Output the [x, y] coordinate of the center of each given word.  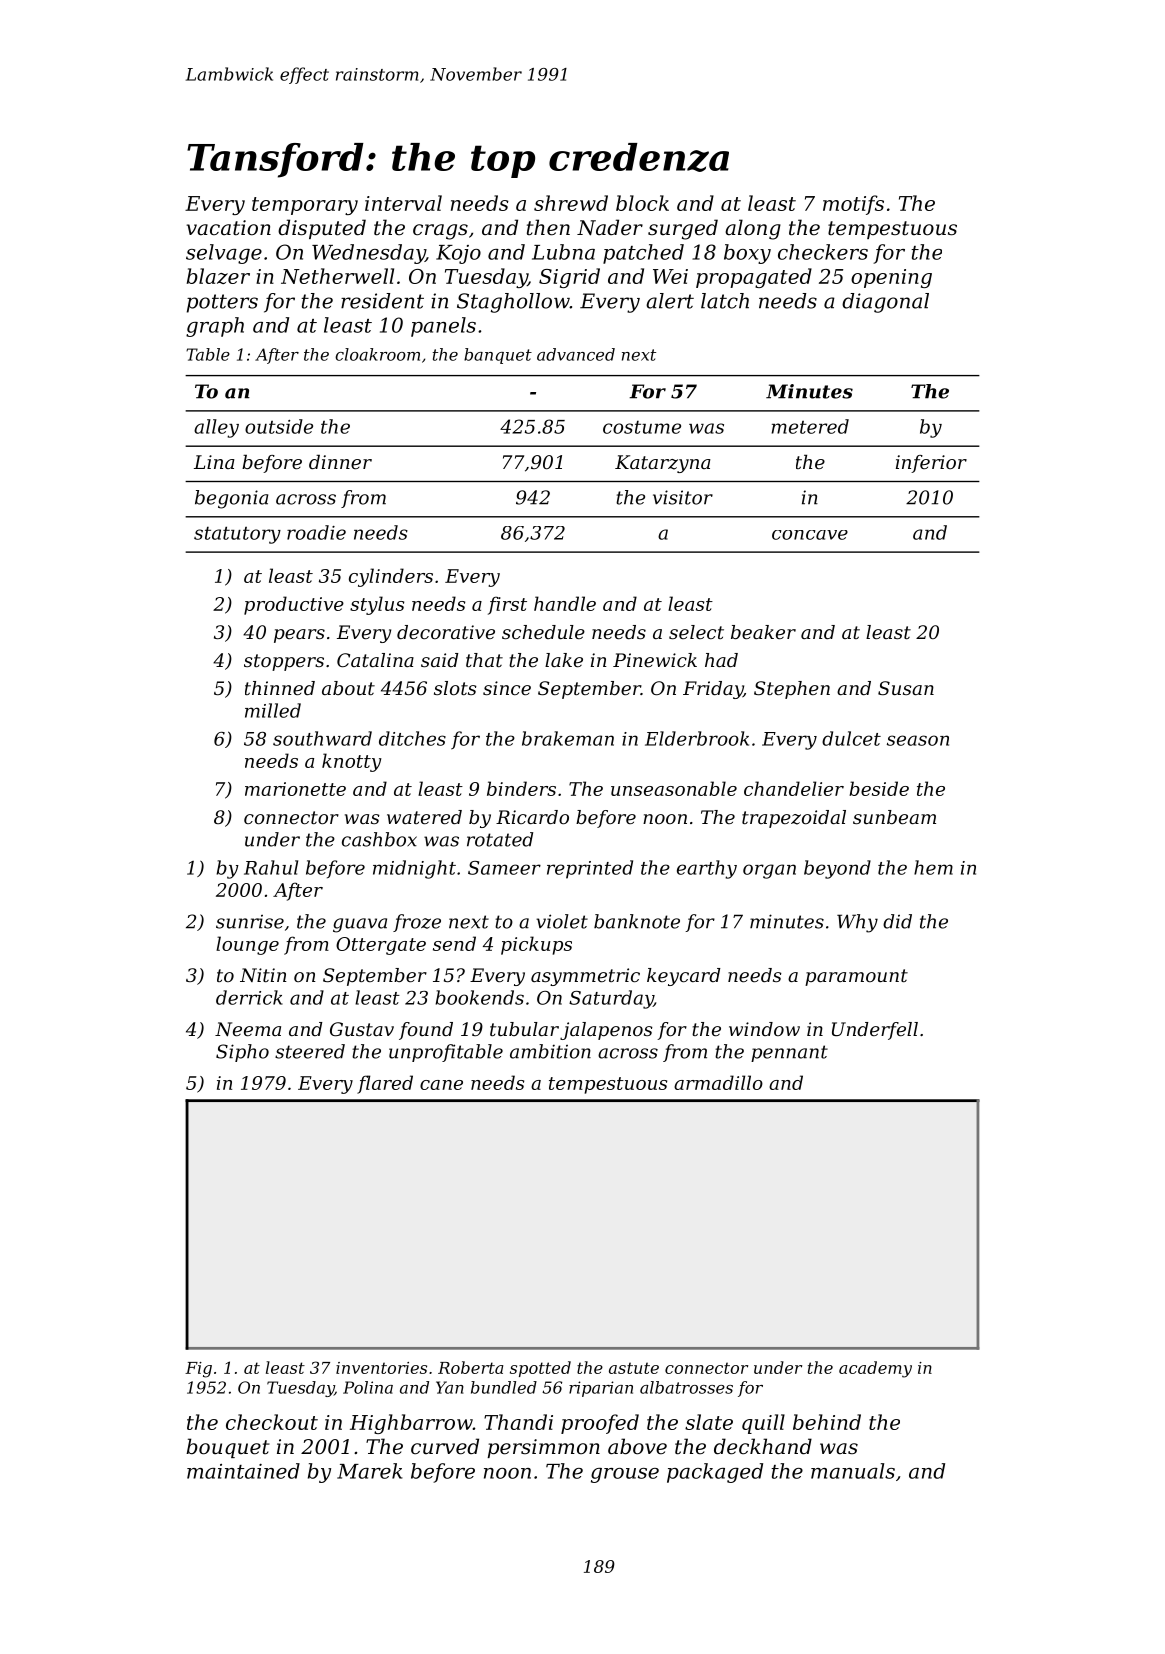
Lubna [563, 252]
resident [382, 301]
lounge [247, 945]
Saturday [611, 999]
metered [810, 426]
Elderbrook [697, 738]
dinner [340, 462]
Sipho [242, 1053]
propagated [754, 278]
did [897, 921]
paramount [856, 977]
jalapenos [606, 1031]
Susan [906, 688]
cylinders [391, 577]
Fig [198, 1370]
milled [273, 710]
